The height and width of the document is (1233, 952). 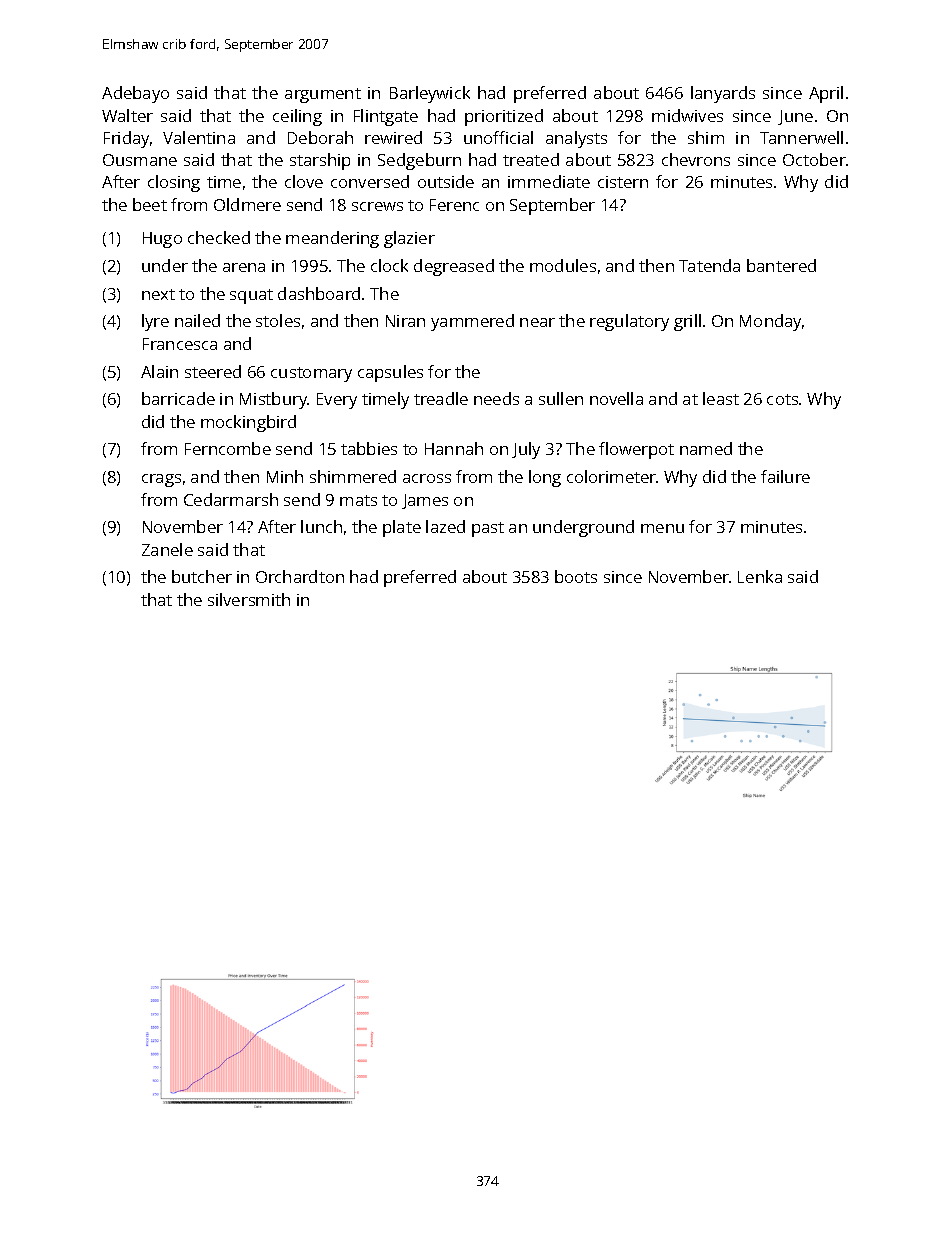 What do you see at coordinates (300, 576) in the document?
I see `Orchardton` at bounding box center [300, 576].
